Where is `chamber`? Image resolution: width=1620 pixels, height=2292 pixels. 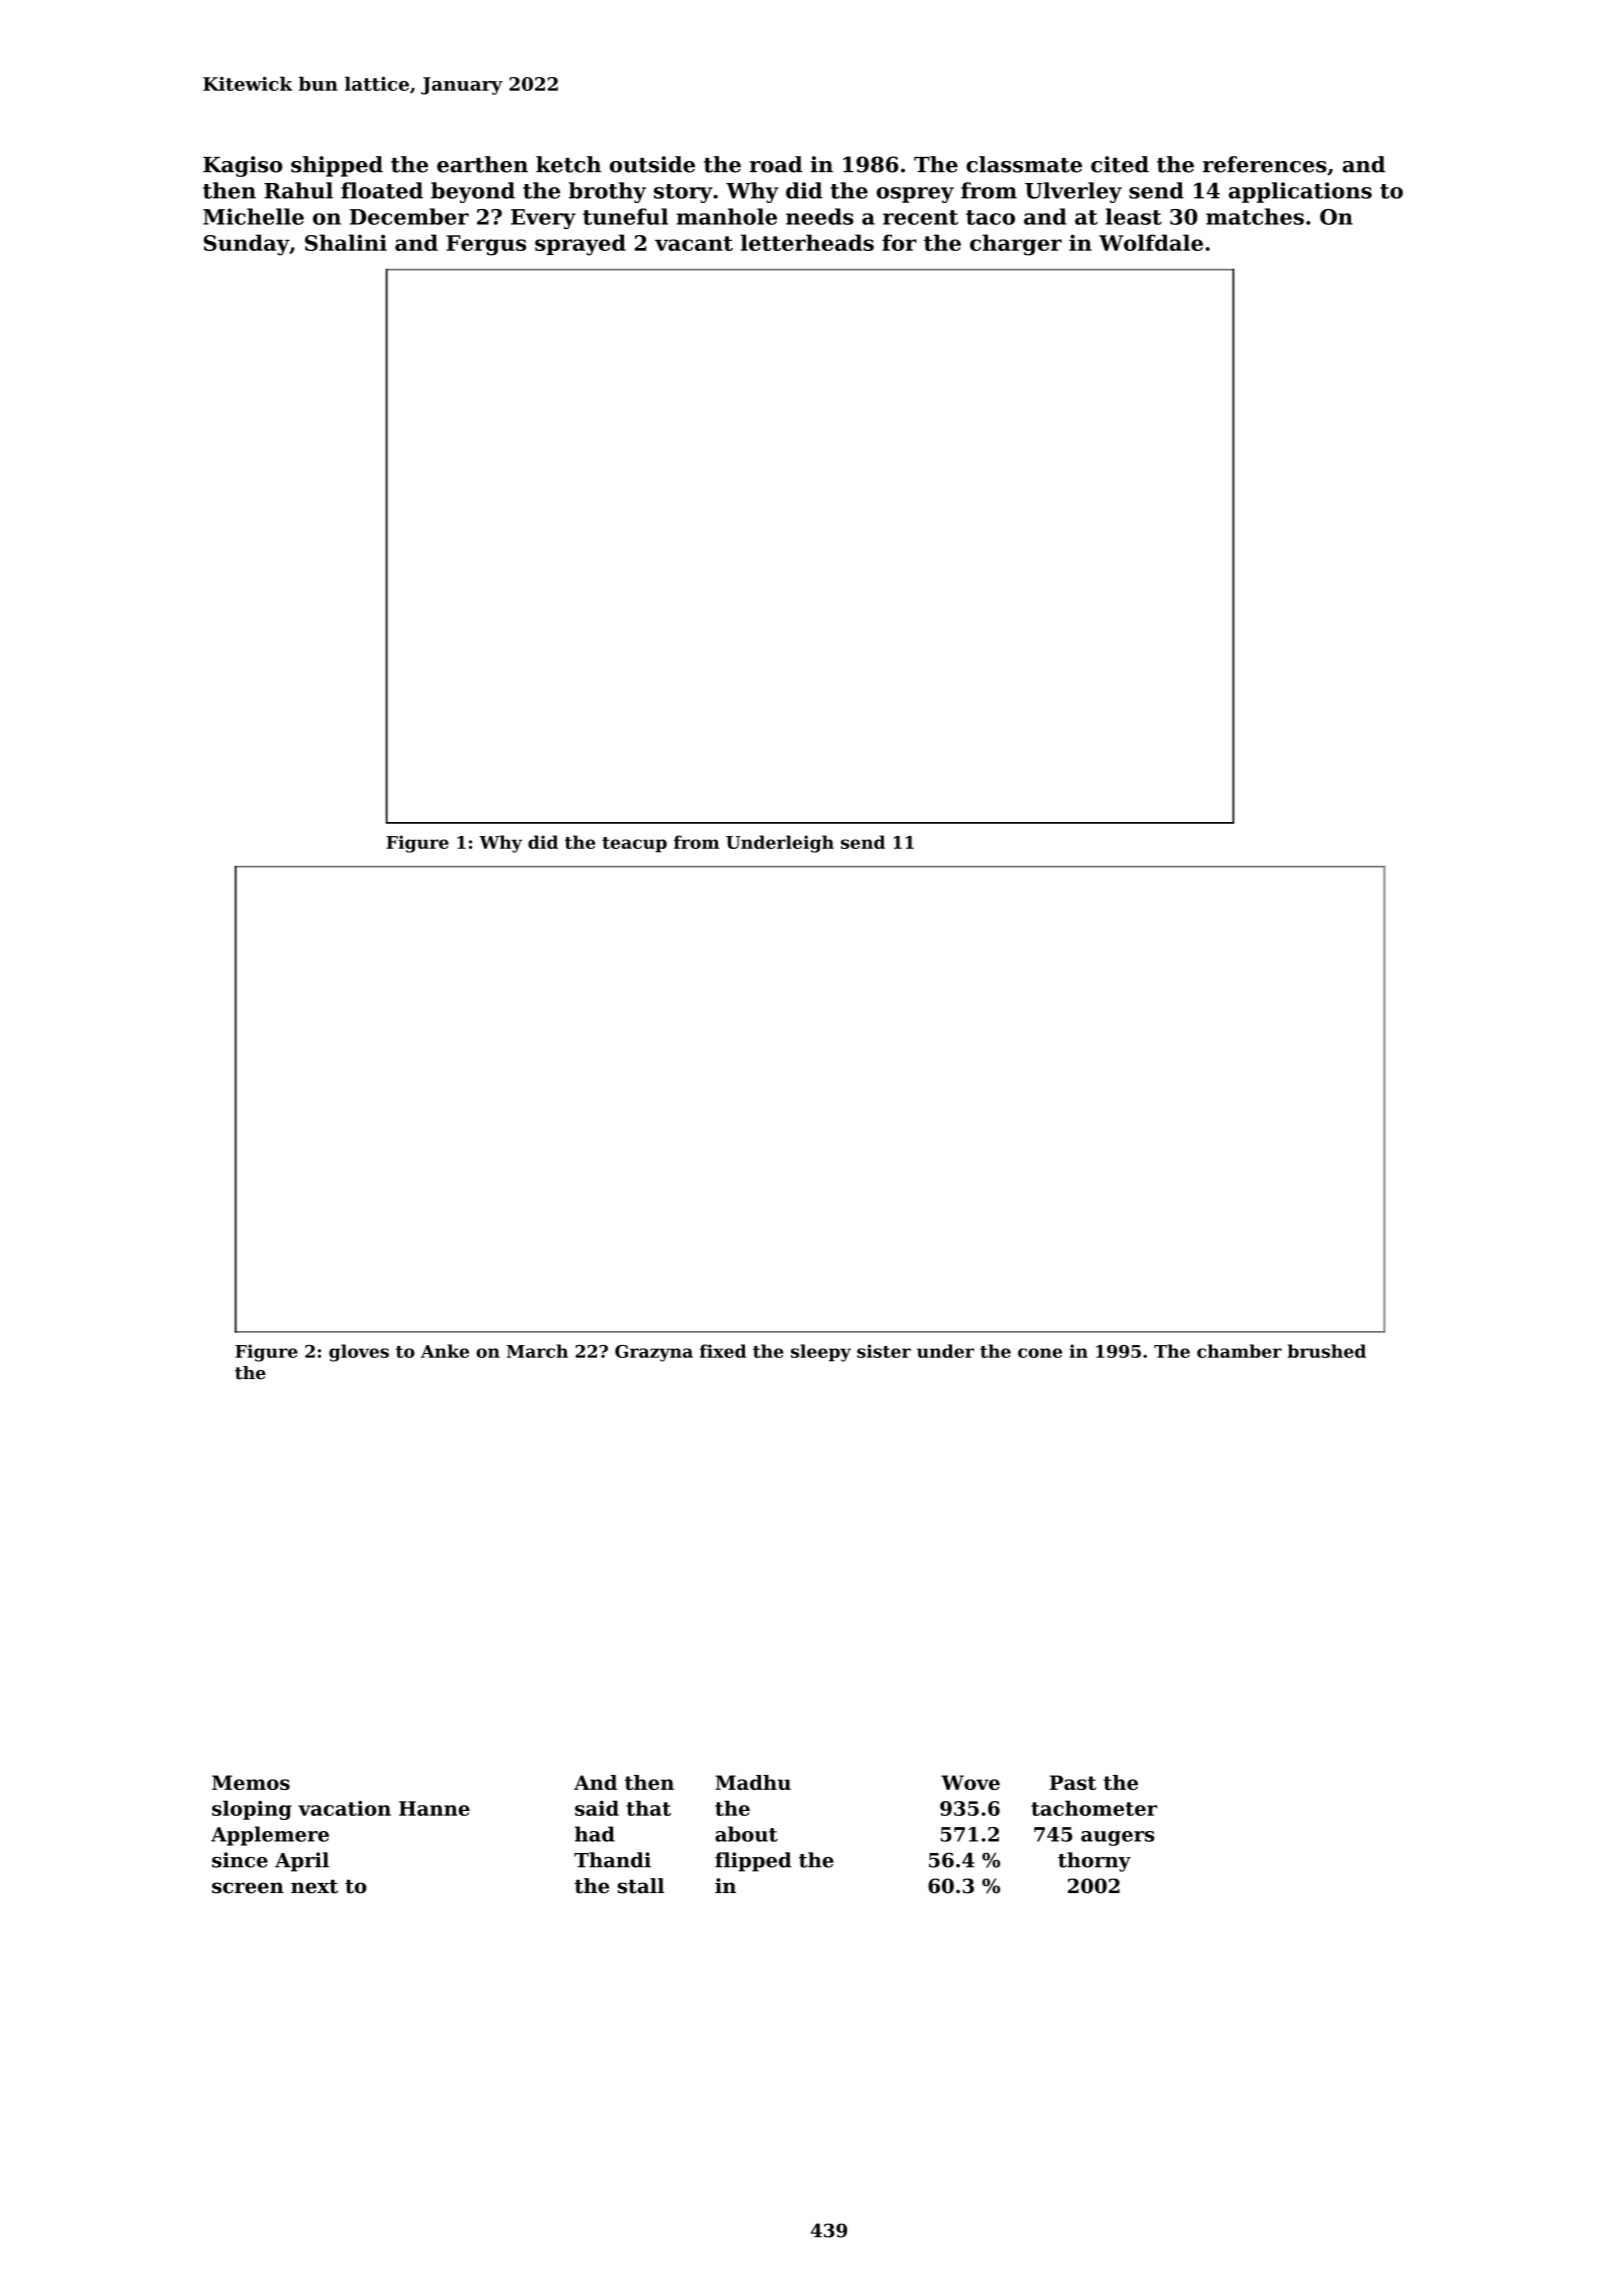 chamber is located at coordinates (1239, 1351).
